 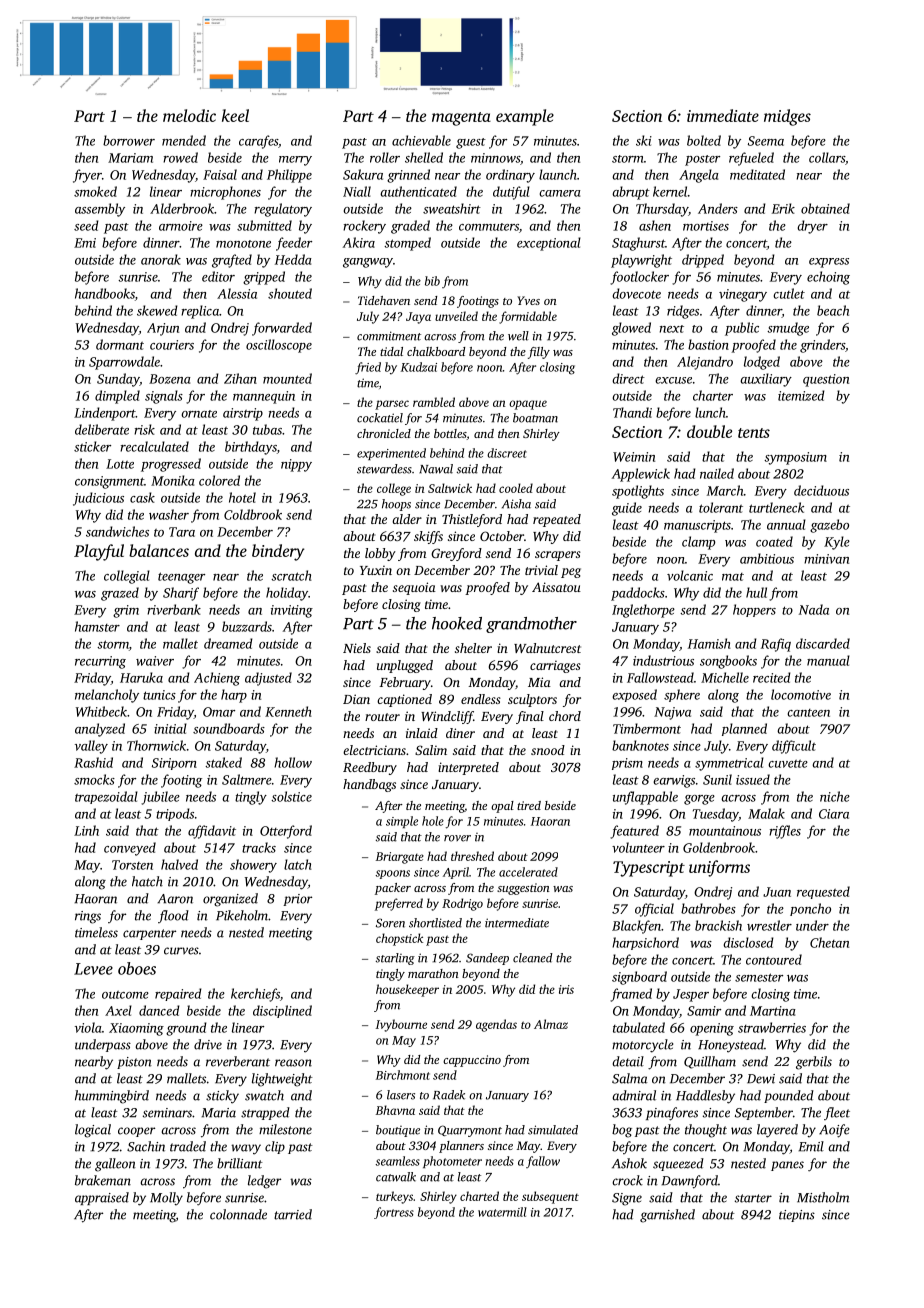 I want to click on recited, so click(x=772, y=677).
